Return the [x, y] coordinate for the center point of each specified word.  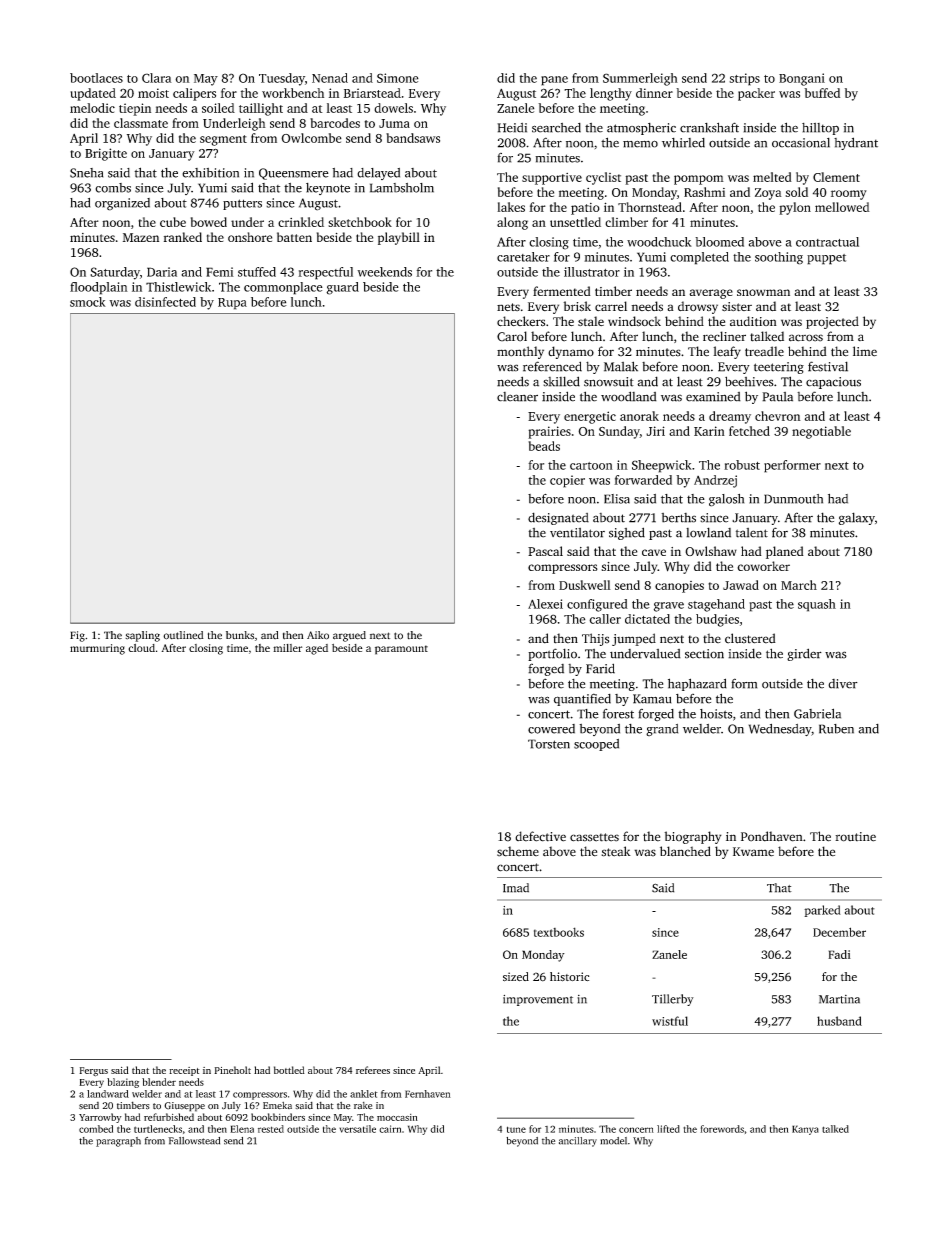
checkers [521, 321]
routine [855, 837]
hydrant [856, 143]
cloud [141, 648]
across [806, 338]
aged [317, 649]
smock [88, 302]
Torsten [549, 744]
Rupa [232, 304]
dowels [393, 108]
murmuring [97, 649]
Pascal [545, 551]
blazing [123, 1083]
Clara [157, 78]
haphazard [697, 684]
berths [678, 518]
